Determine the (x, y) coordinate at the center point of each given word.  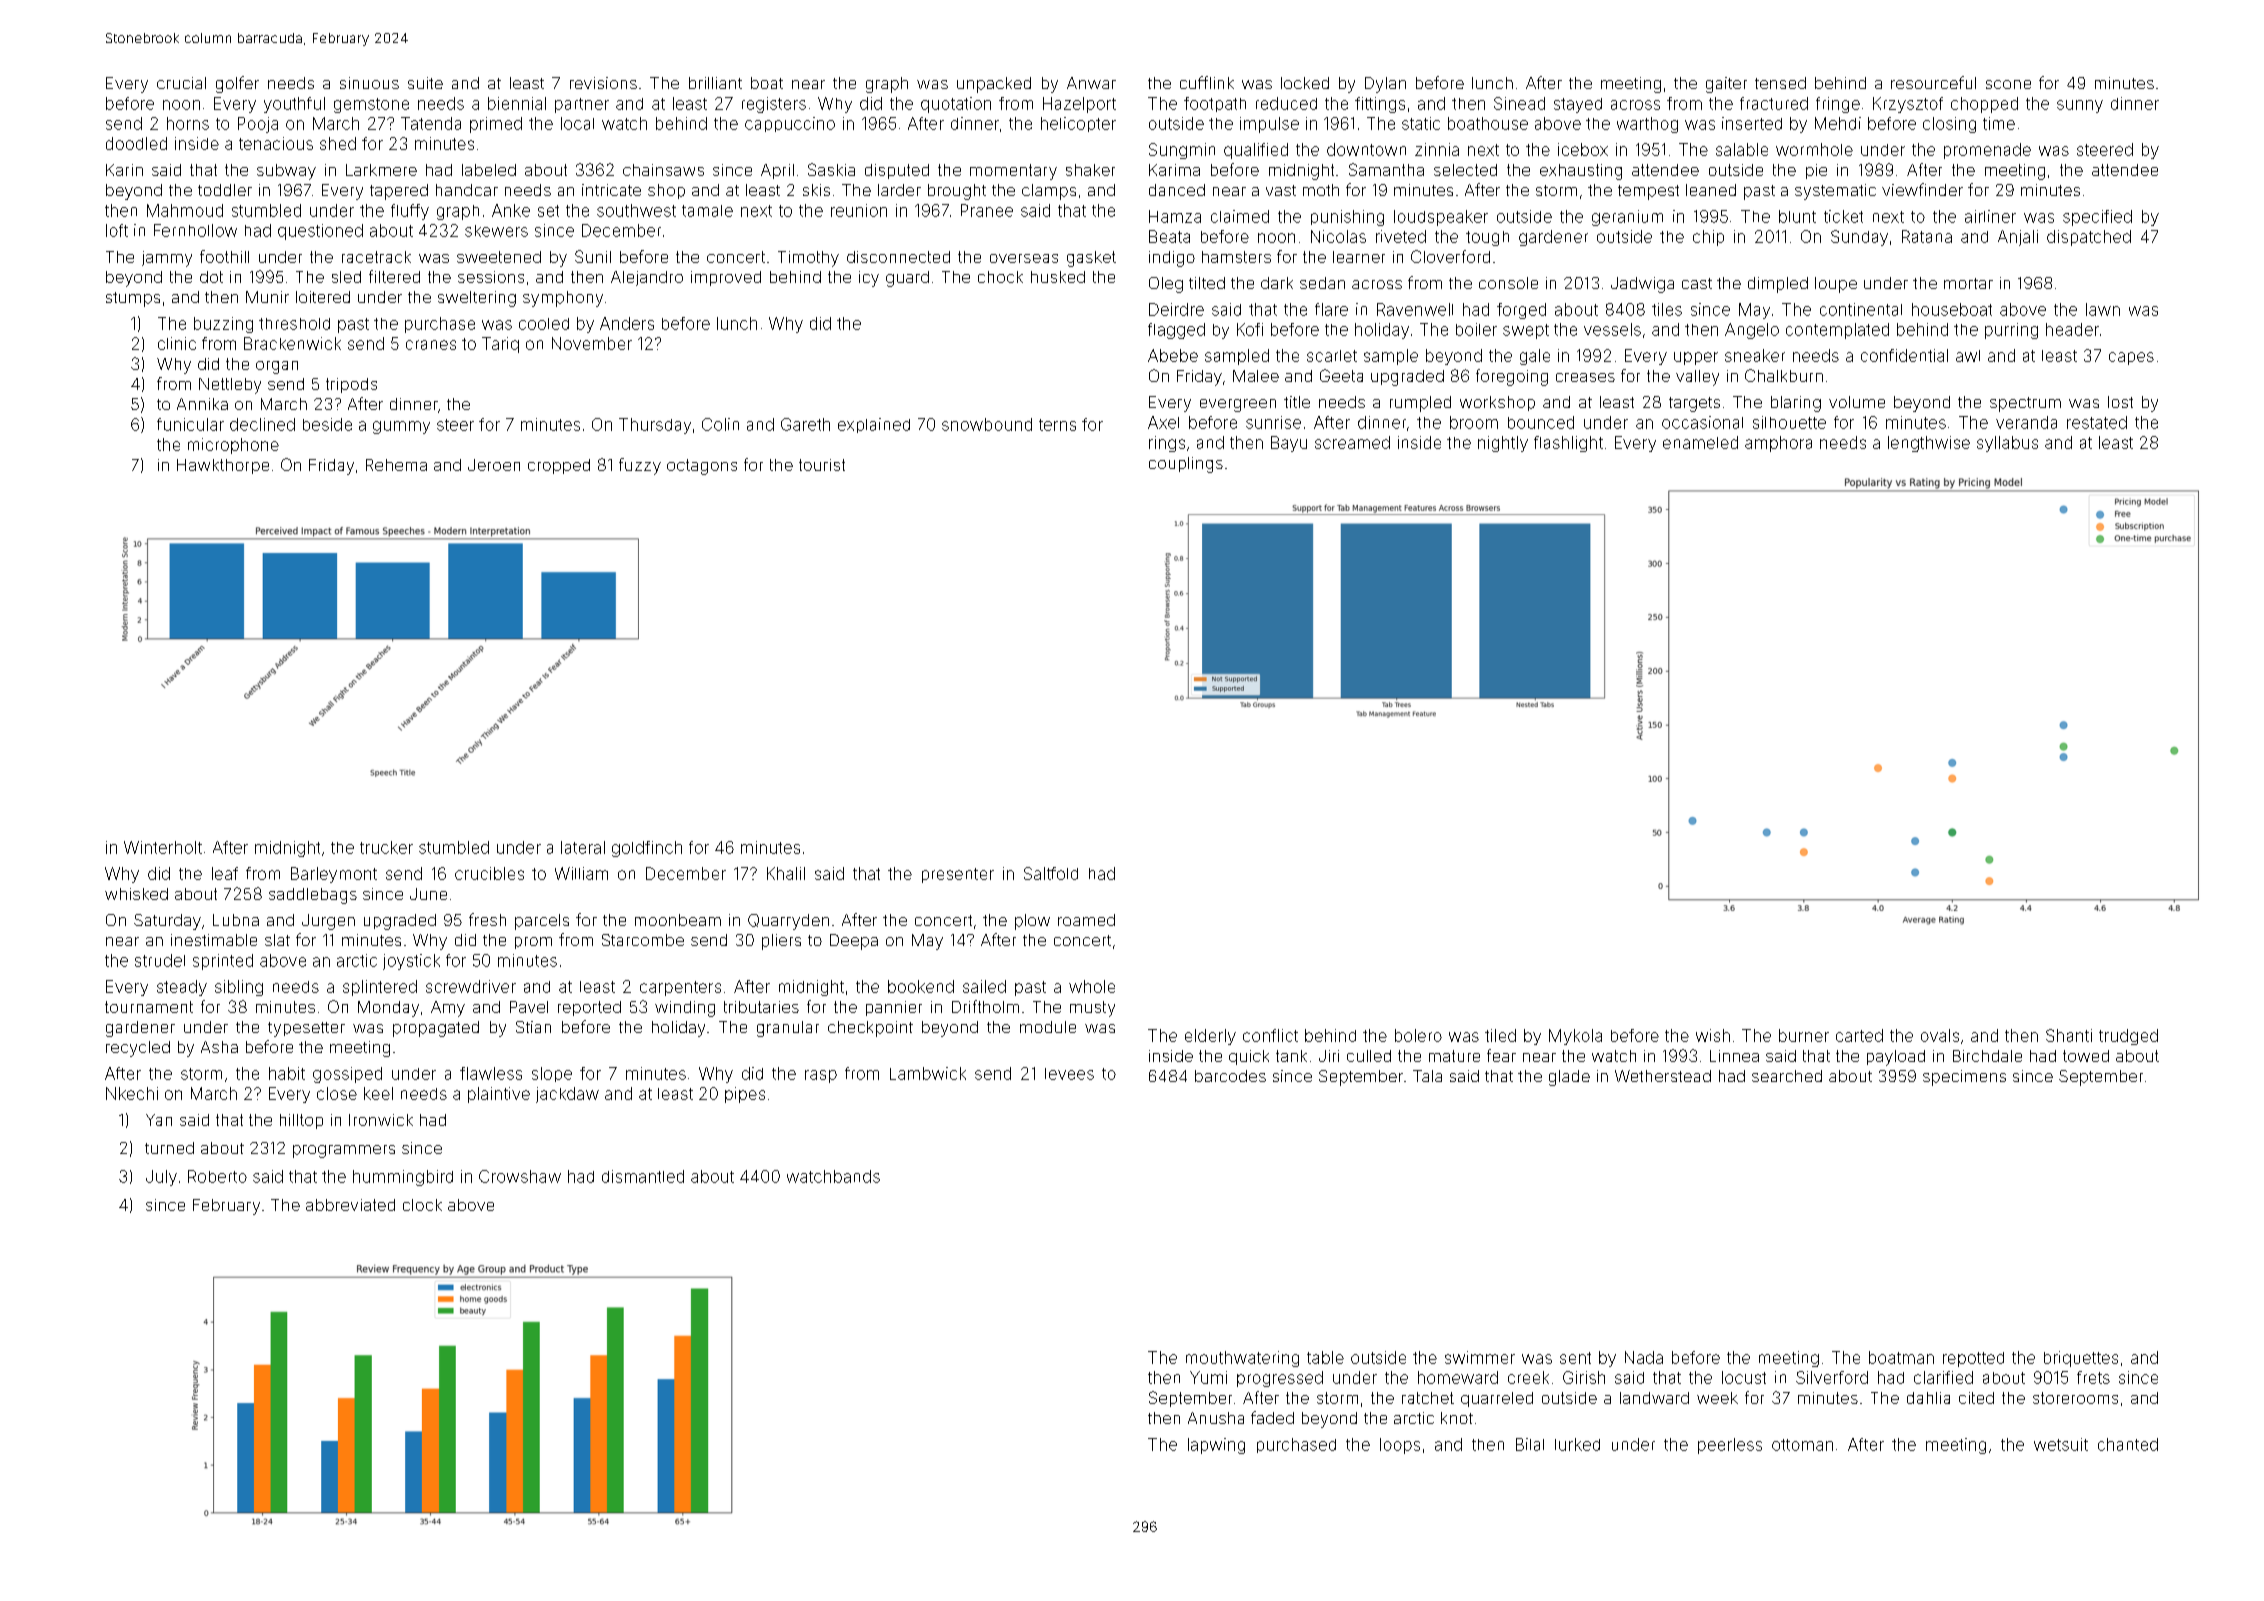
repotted (1973, 1359)
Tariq (500, 345)
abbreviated (350, 1205)
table (1325, 1357)
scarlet (1332, 356)
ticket (1843, 216)
